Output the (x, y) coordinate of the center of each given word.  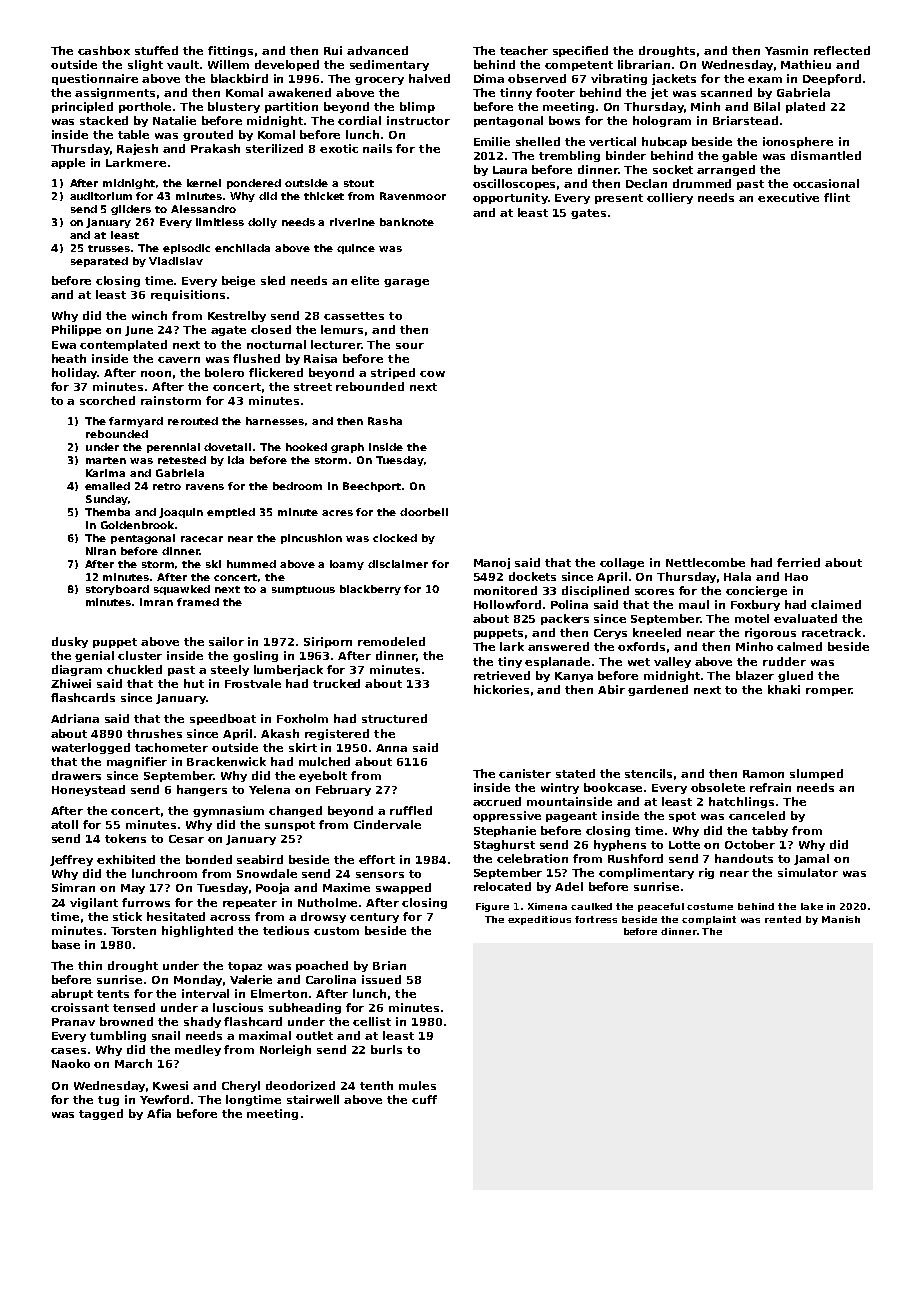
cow (432, 374)
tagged (101, 1114)
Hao (796, 577)
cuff (424, 1099)
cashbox (104, 50)
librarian (644, 64)
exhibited (126, 859)
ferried (798, 562)
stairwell (313, 1099)
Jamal (811, 859)
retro (167, 486)
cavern (179, 360)
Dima (489, 78)
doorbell (424, 512)
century (374, 918)
